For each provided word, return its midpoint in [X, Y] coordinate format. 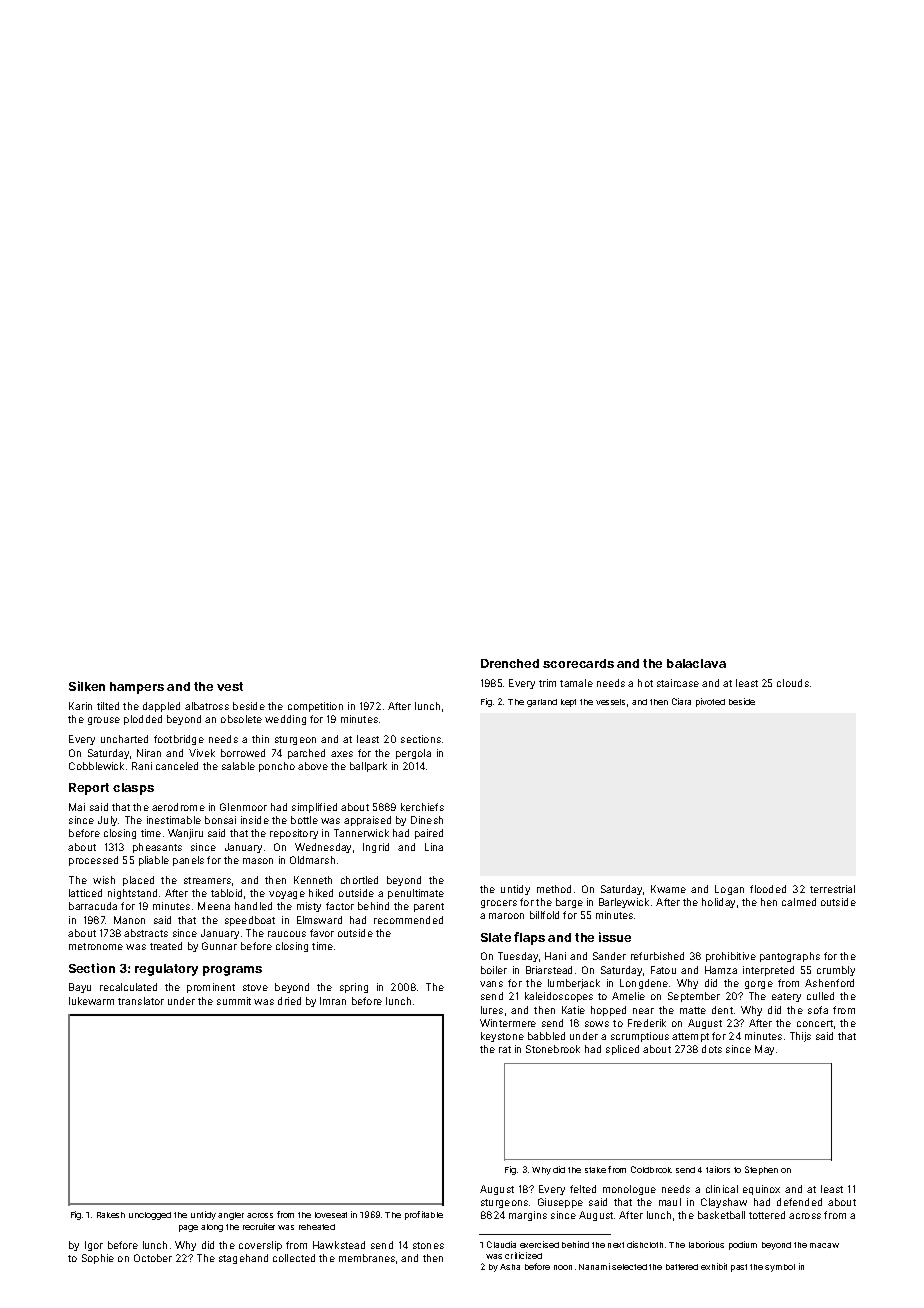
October [153, 1258]
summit [234, 1001]
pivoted [710, 702]
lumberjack [574, 984]
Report [89, 789]
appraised [367, 821]
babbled [546, 1036]
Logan [729, 890]
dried [289, 1001]
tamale [576, 683]
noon [563, 1267]
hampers [137, 688]
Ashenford [829, 983]
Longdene [644, 984]
